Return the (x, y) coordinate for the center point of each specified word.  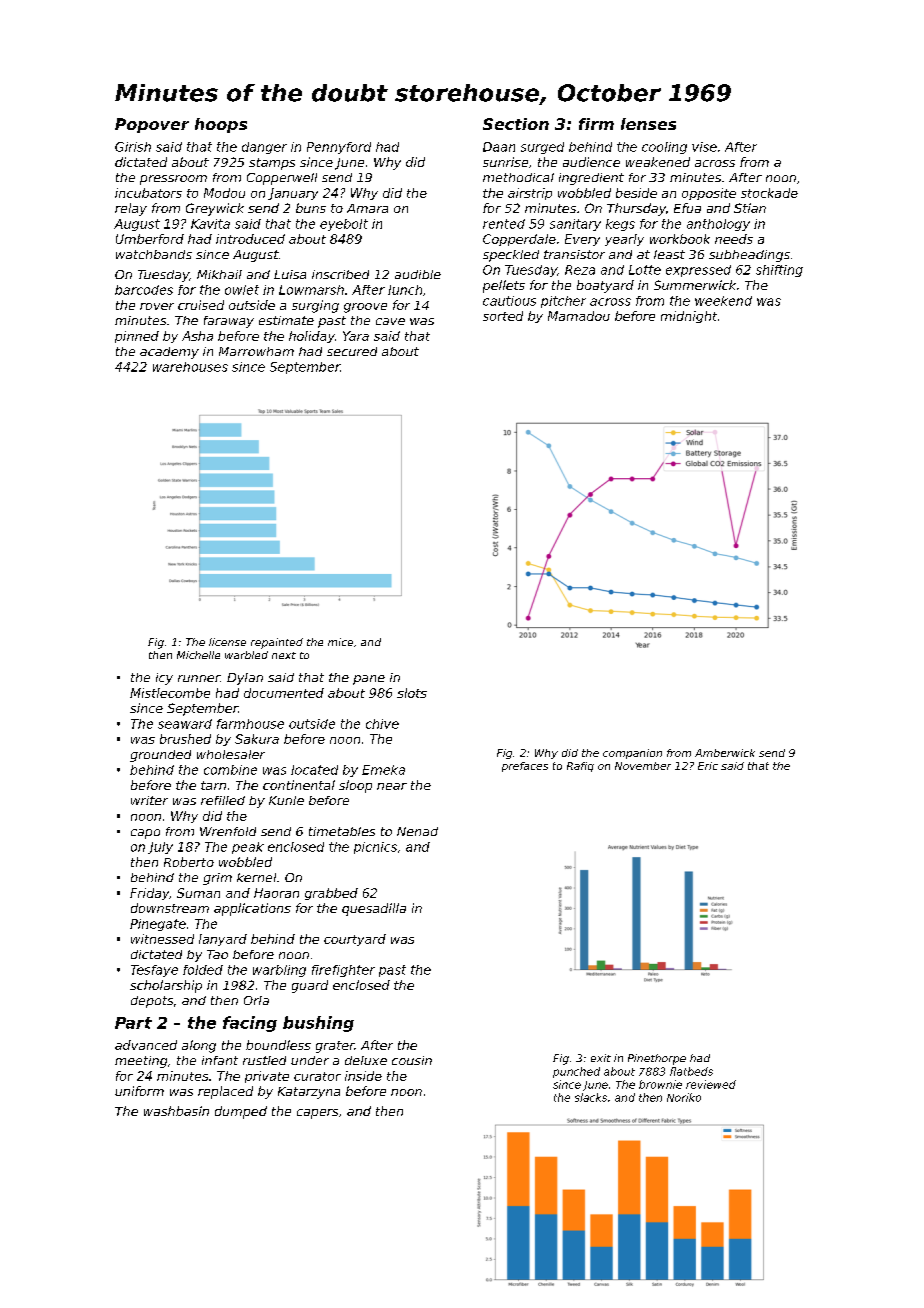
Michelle (198, 655)
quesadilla (374, 909)
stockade (769, 193)
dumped (241, 1112)
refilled (223, 800)
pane (369, 680)
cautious (509, 301)
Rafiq (580, 767)
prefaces (525, 767)
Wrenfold (228, 831)
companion (632, 754)
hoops (221, 125)
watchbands (154, 254)
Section (516, 124)
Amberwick (725, 753)
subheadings (749, 256)
